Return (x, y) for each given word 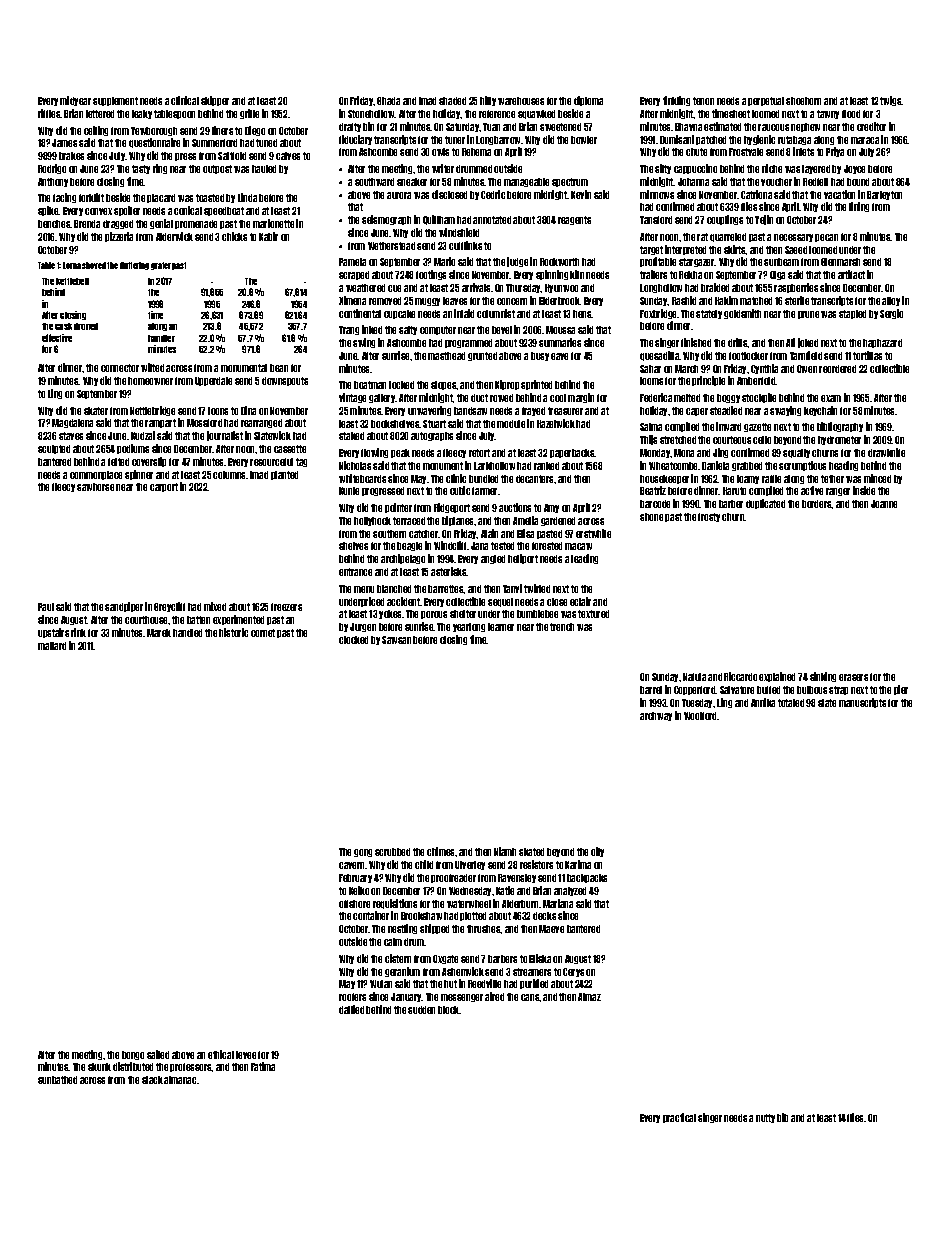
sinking (823, 677)
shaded (452, 101)
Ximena (352, 300)
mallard (52, 646)
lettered (100, 114)
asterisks (449, 571)
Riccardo (740, 676)
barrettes (446, 589)
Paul (46, 607)
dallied (351, 1009)
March (686, 369)
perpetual (766, 101)
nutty (765, 1118)
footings (431, 275)
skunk (99, 1067)
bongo (133, 1055)
